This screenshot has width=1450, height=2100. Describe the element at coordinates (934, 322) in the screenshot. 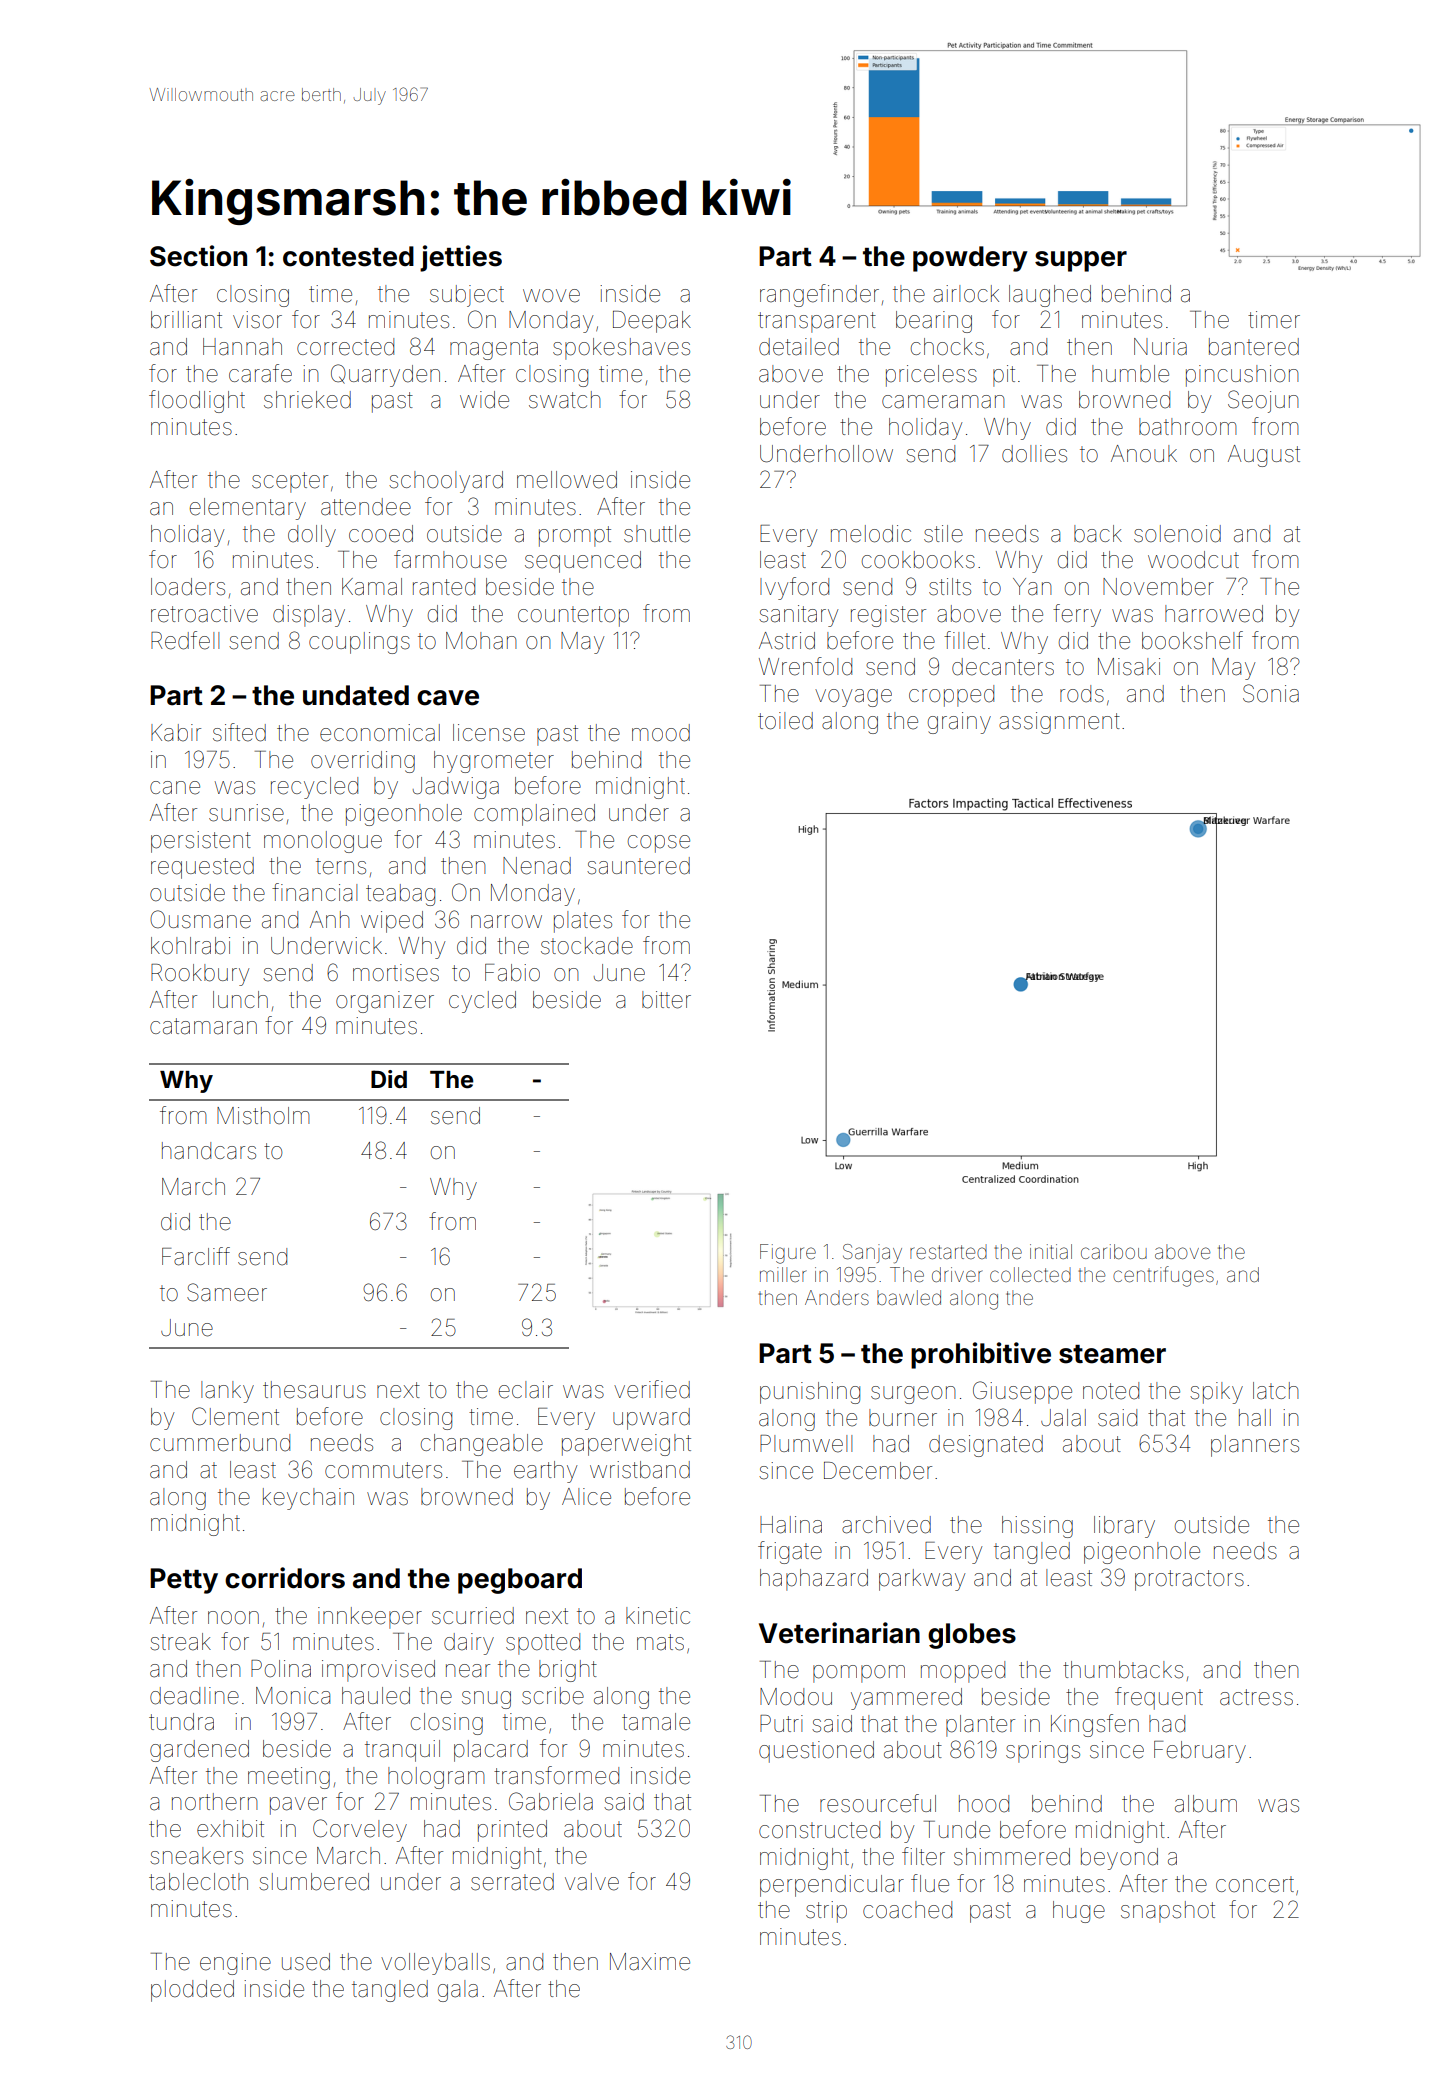

I see `bearing` at that location.
